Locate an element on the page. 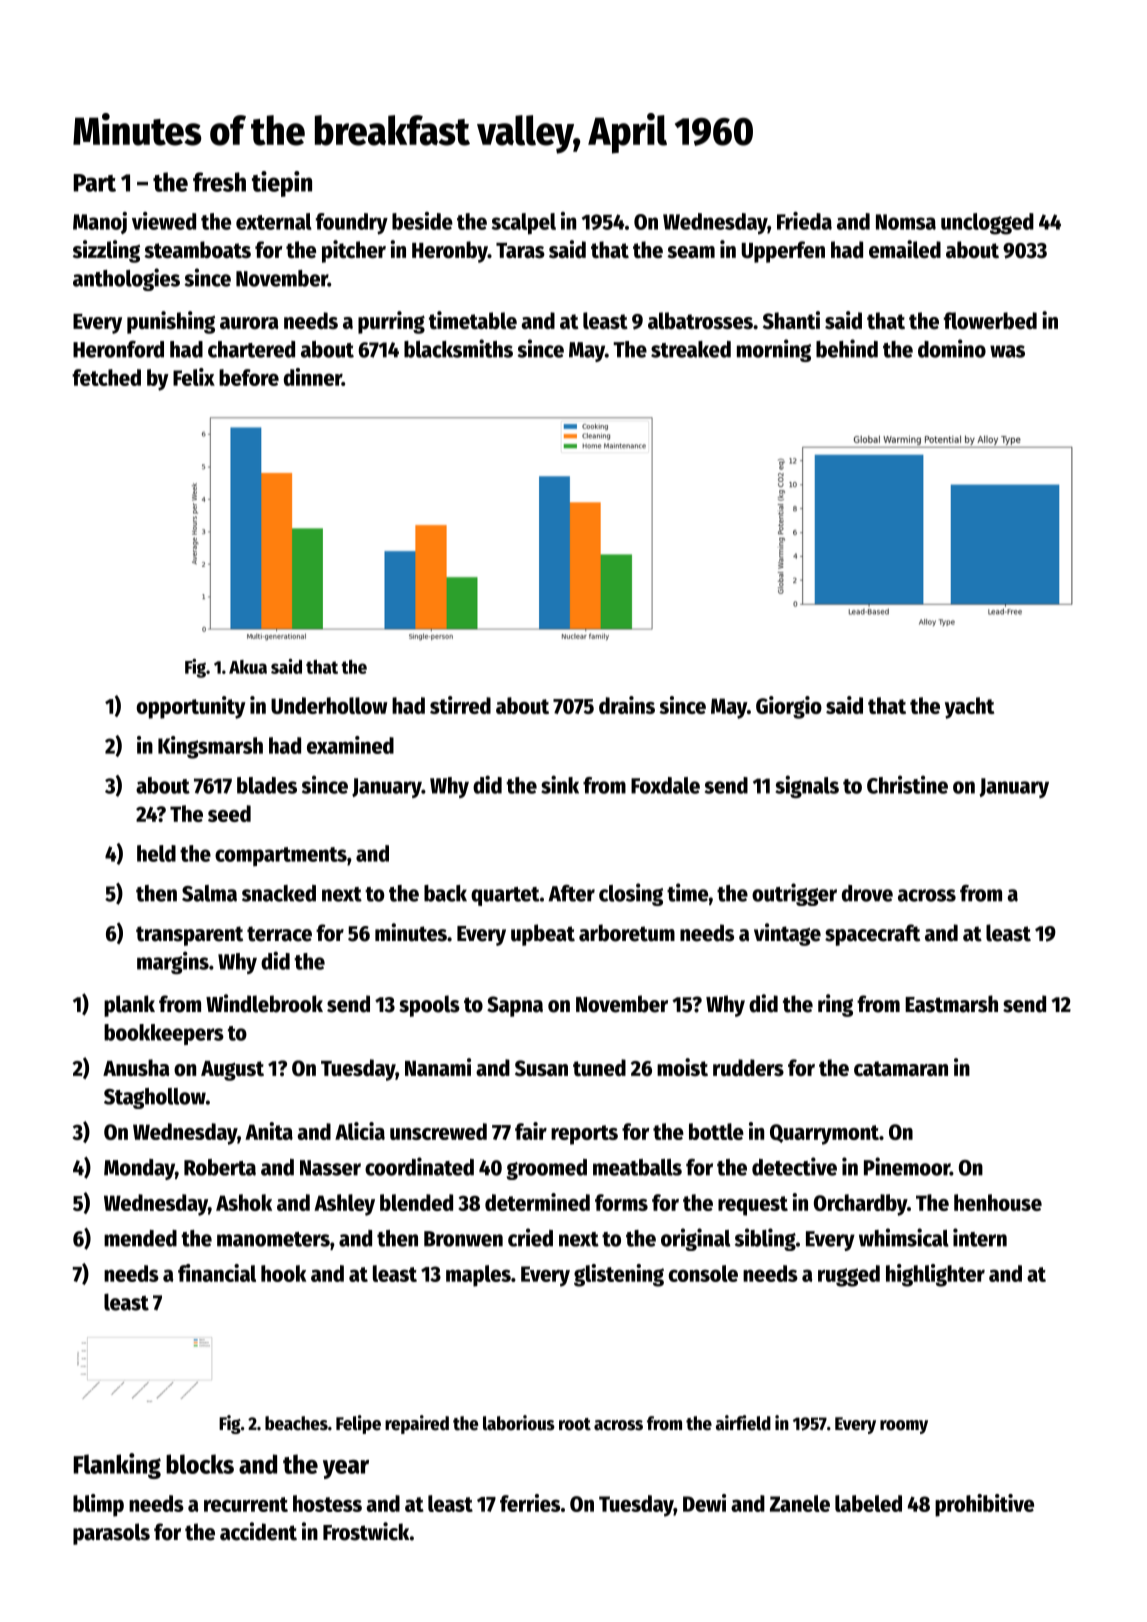  scalpel is located at coordinates (524, 224).
